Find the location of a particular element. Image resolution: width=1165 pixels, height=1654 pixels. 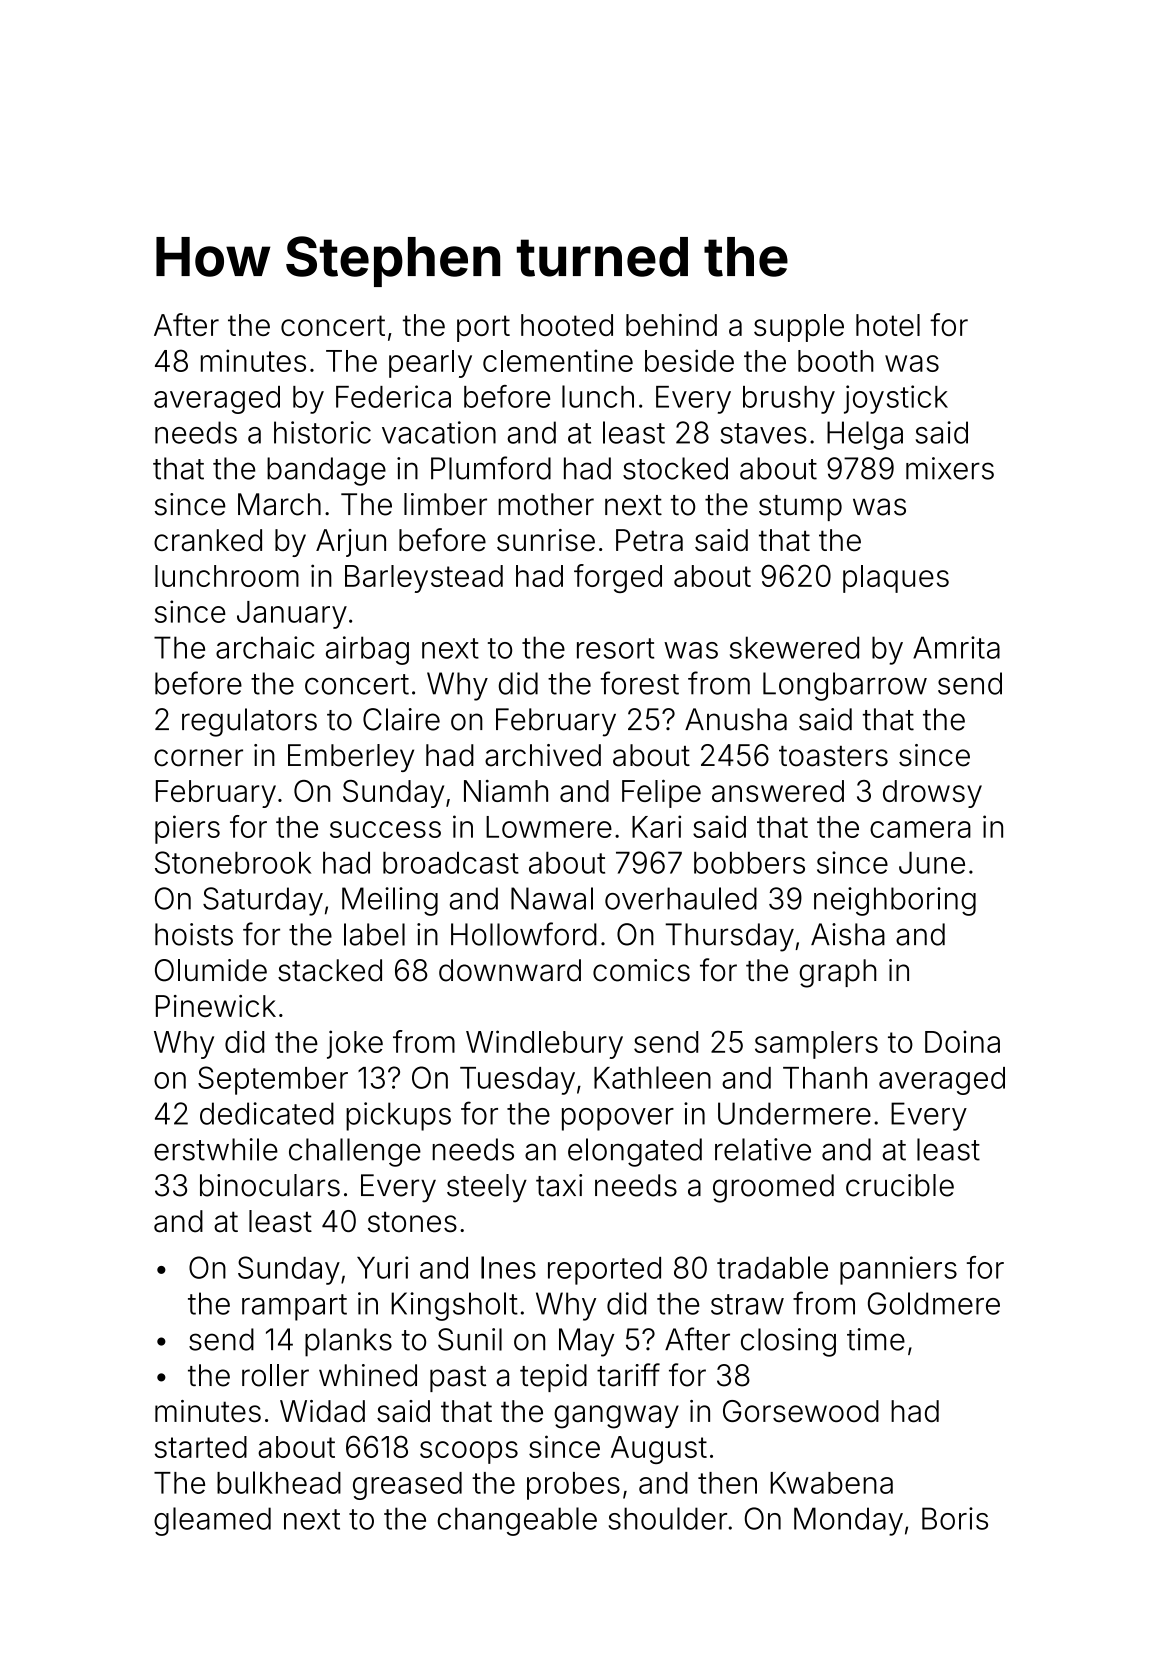

pearly is located at coordinates (430, 364).
